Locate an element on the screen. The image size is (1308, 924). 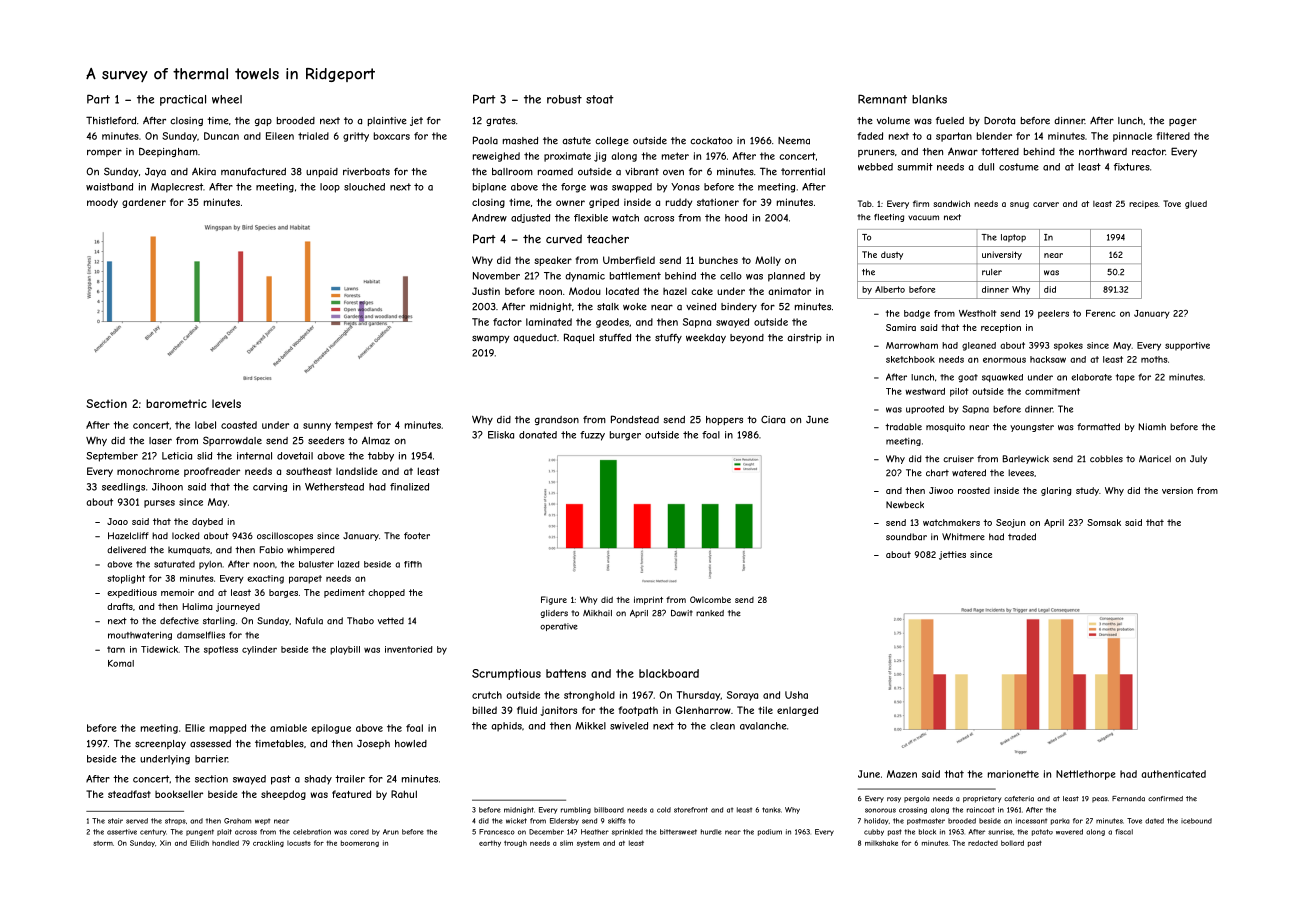
grandson is located at coordinates (557, 420).
